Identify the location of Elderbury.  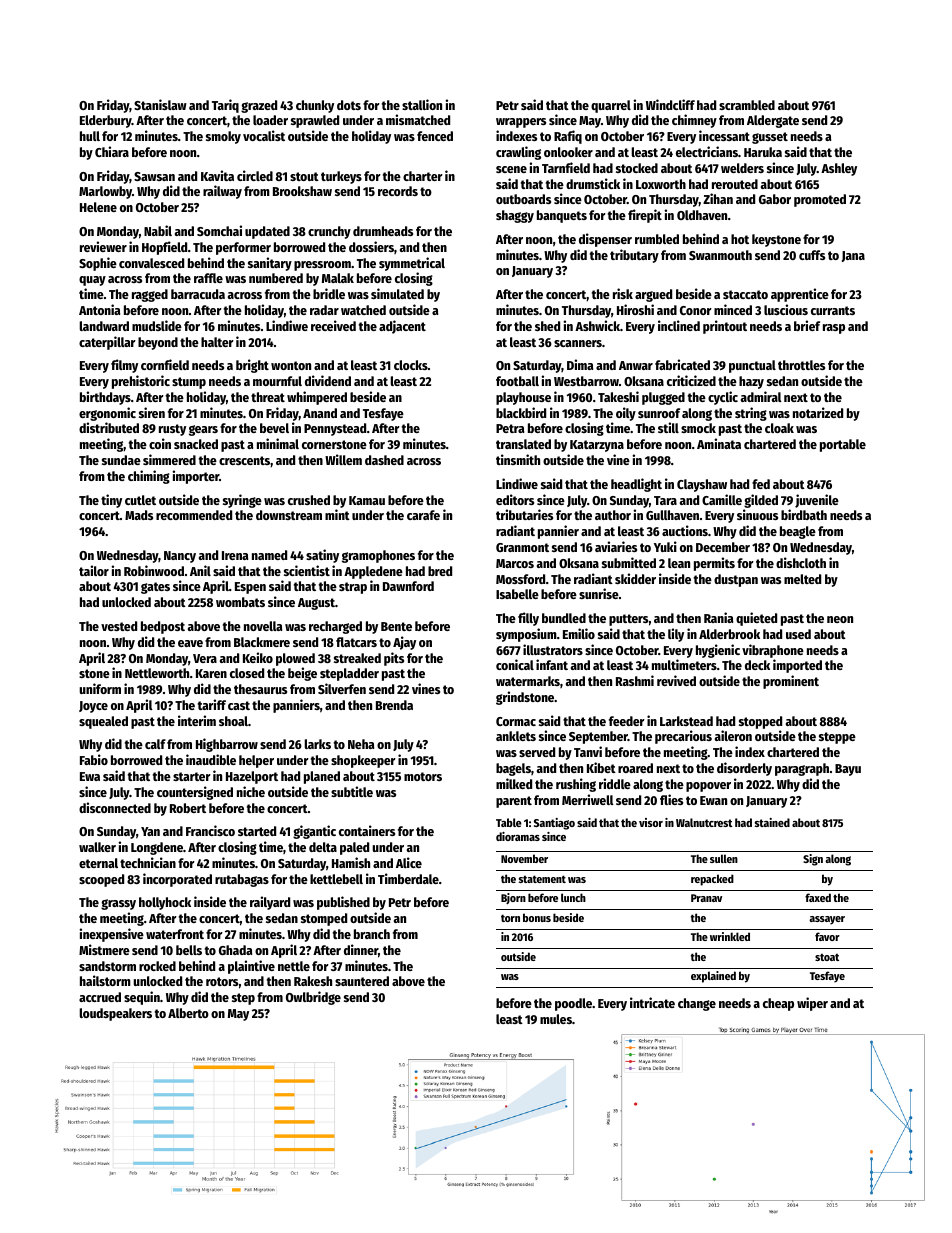
(106, 121).
